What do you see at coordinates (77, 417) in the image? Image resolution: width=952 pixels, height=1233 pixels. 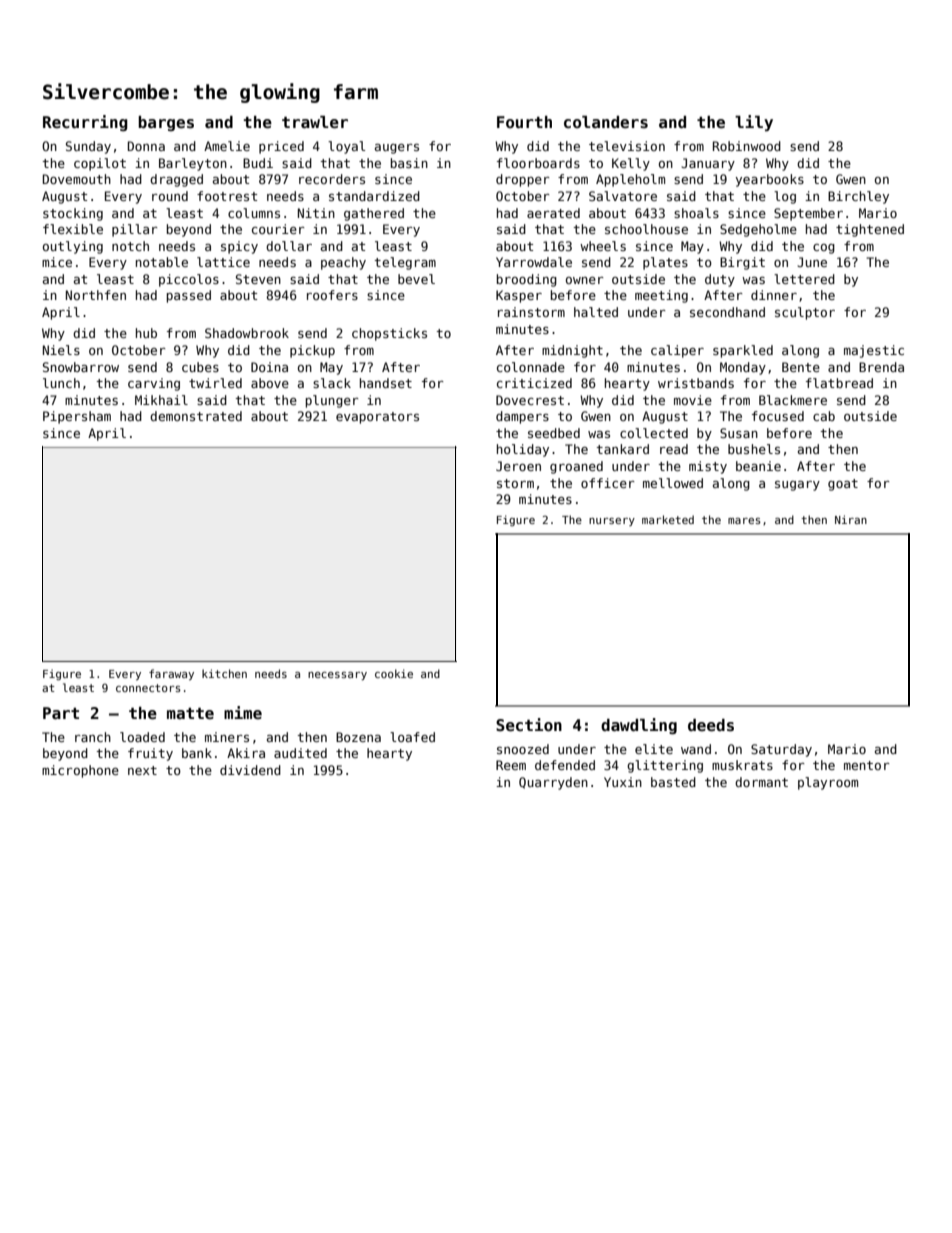 I see `Pipersham` at bounding box center [77, 417].
